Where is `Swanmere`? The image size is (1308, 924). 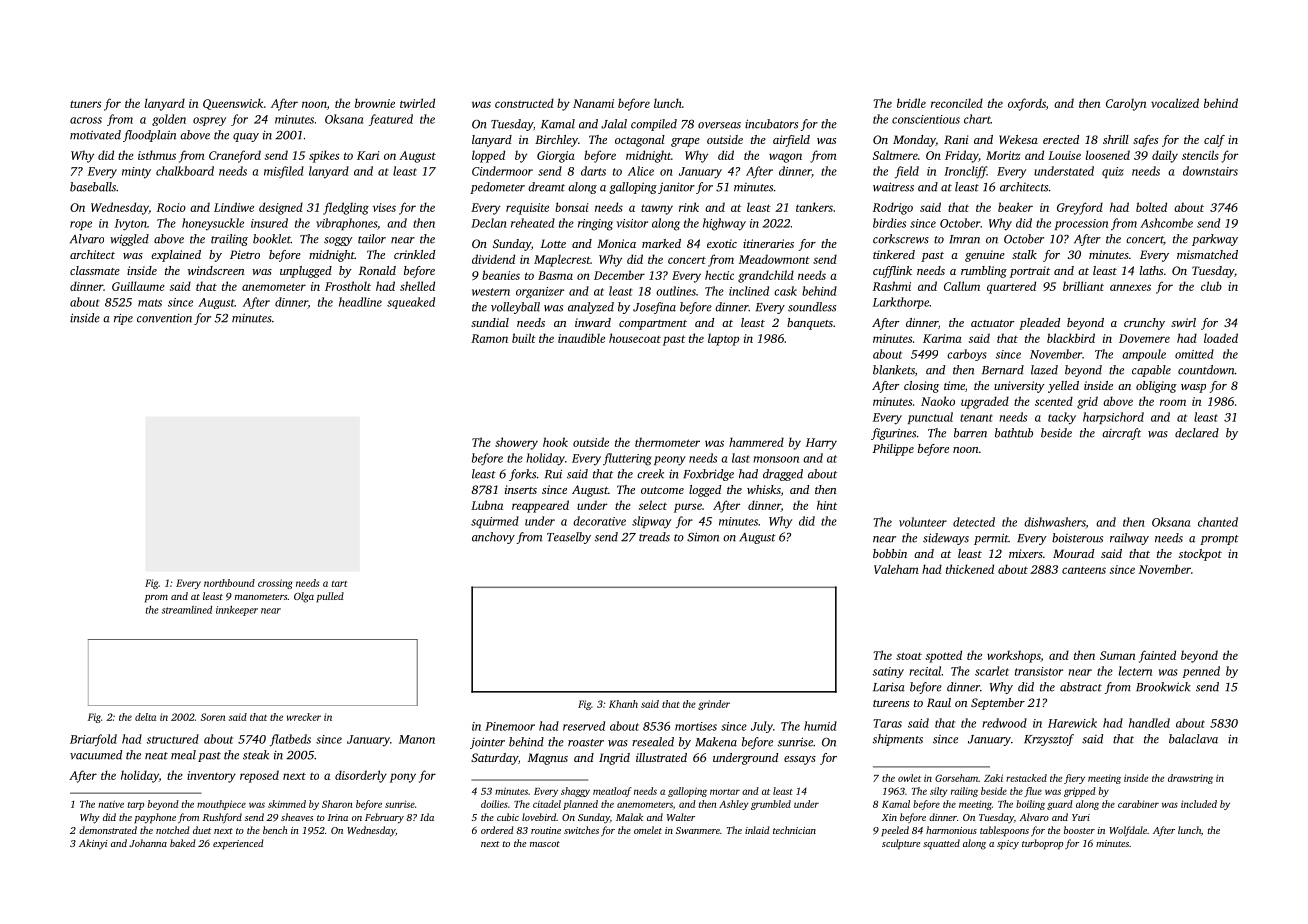 Swanmere is located at coordinates (698, 830).
